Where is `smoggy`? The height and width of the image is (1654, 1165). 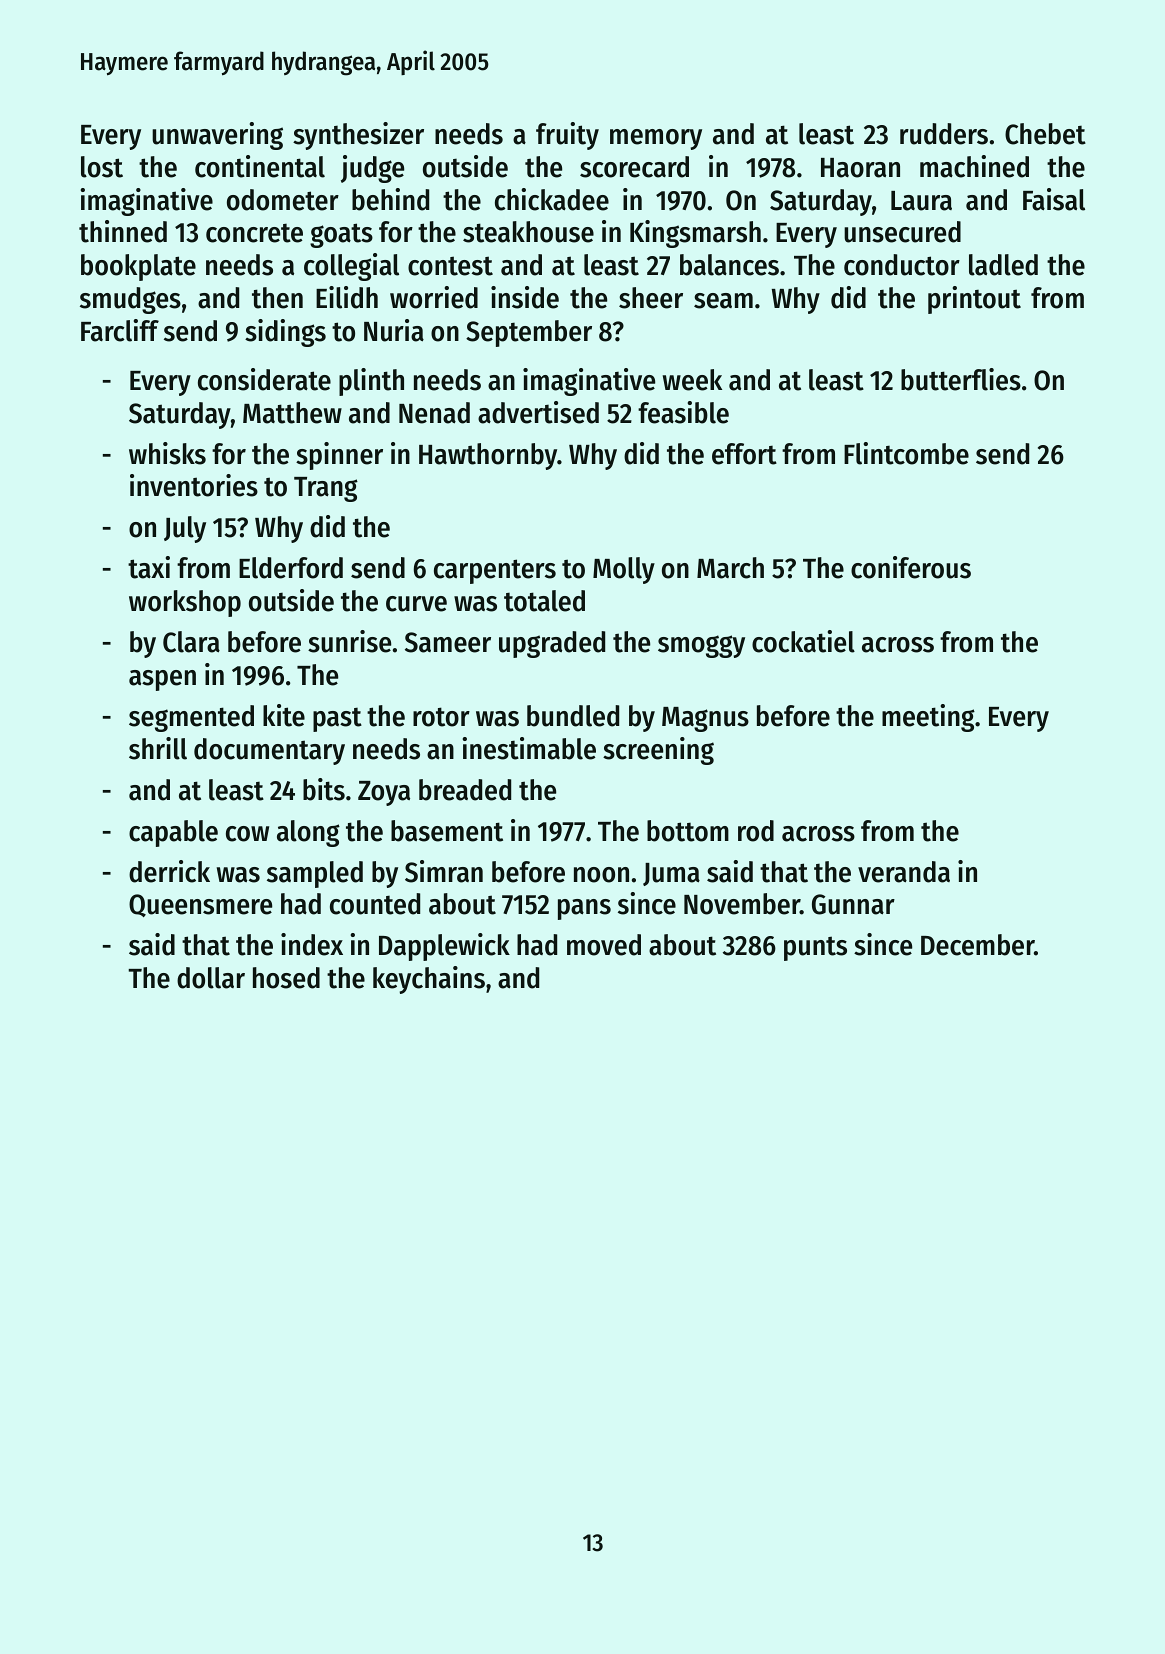
smoggy is located at coordinates (701, 646).
